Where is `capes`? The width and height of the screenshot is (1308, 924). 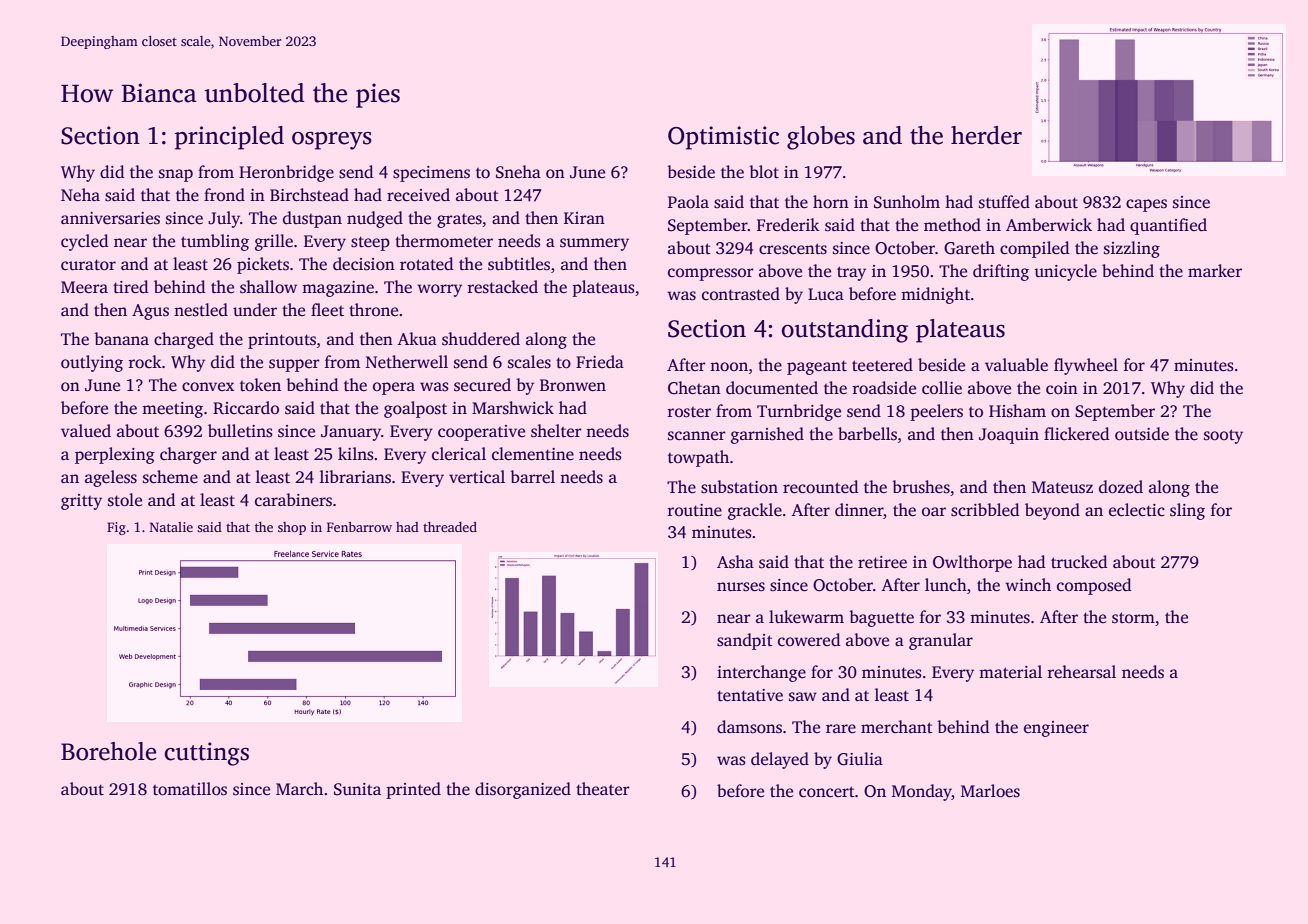 capes is located at coordinates (1146, 205).
